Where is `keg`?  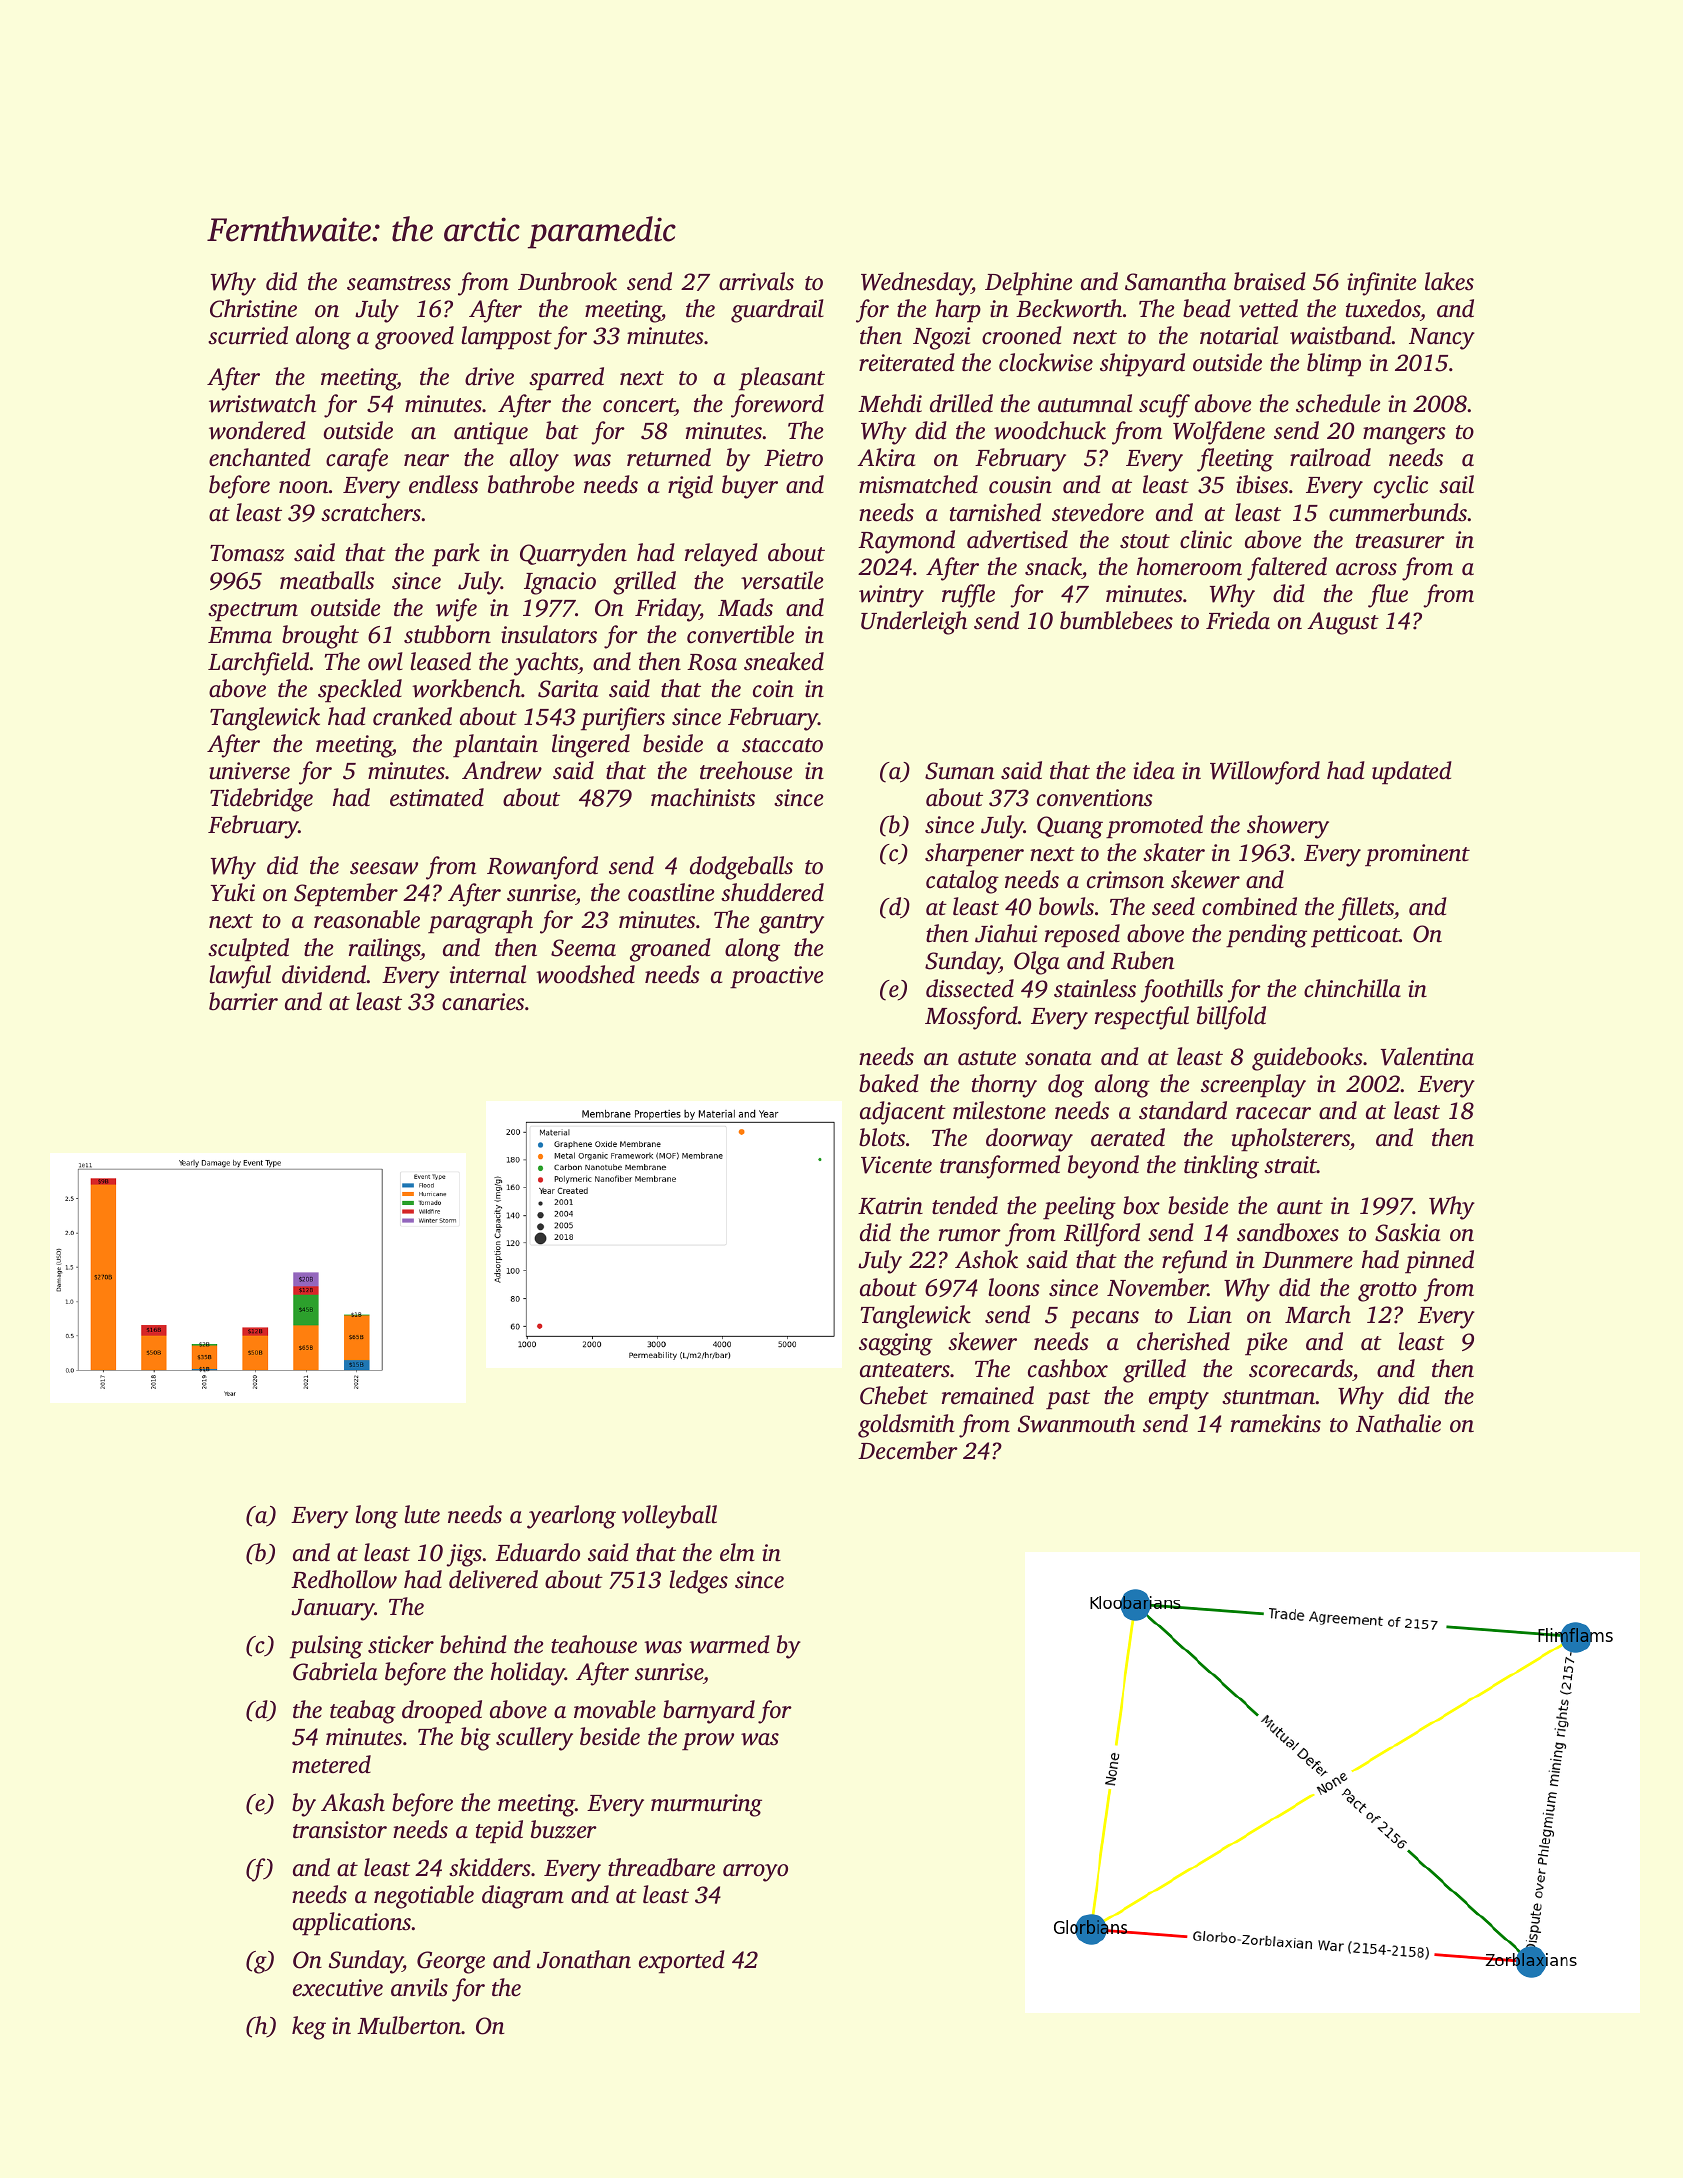 keg is located at coordinates (309, 2028).
